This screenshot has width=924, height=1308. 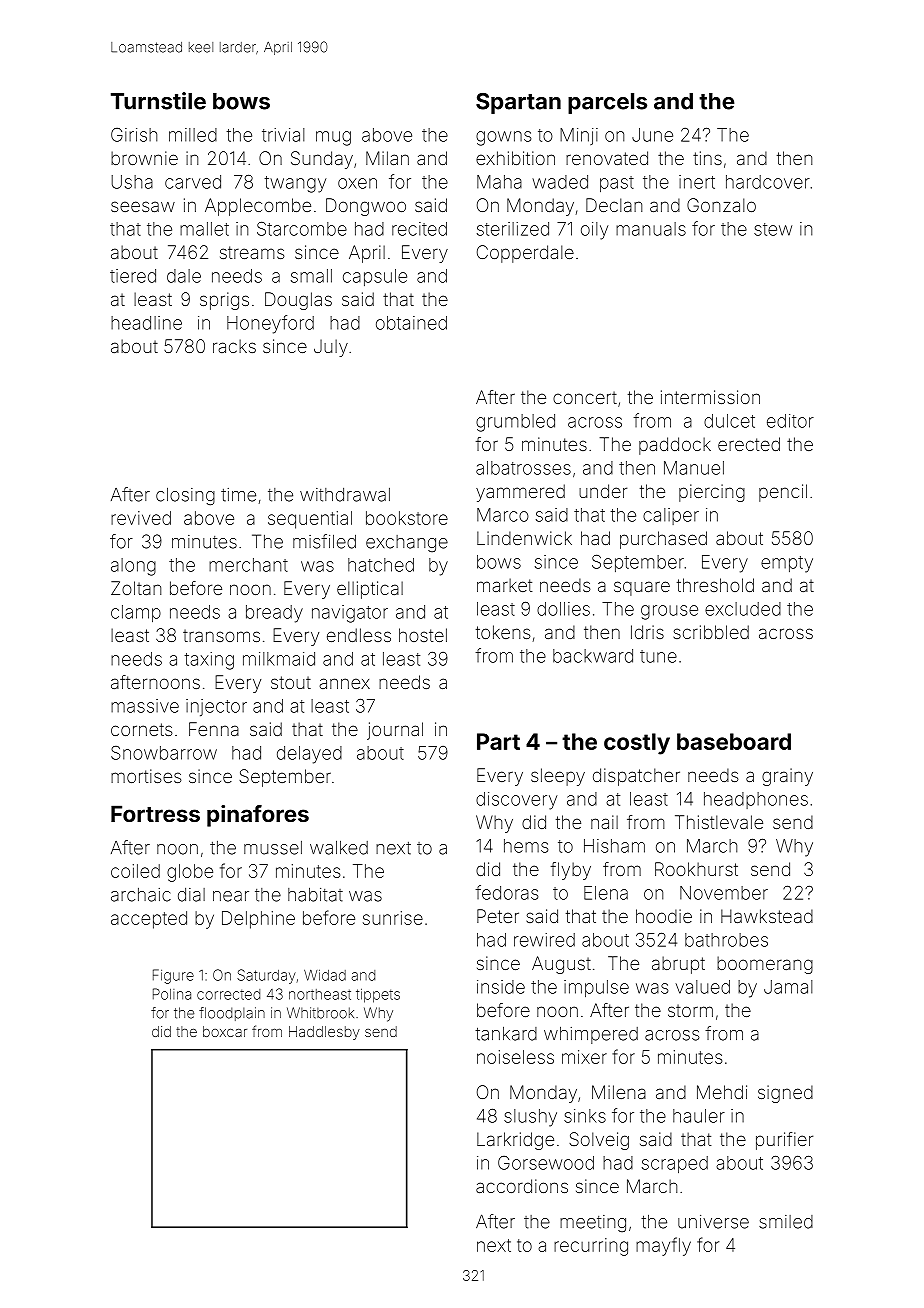 I want to click on massive, so click(x=145, y=706).
